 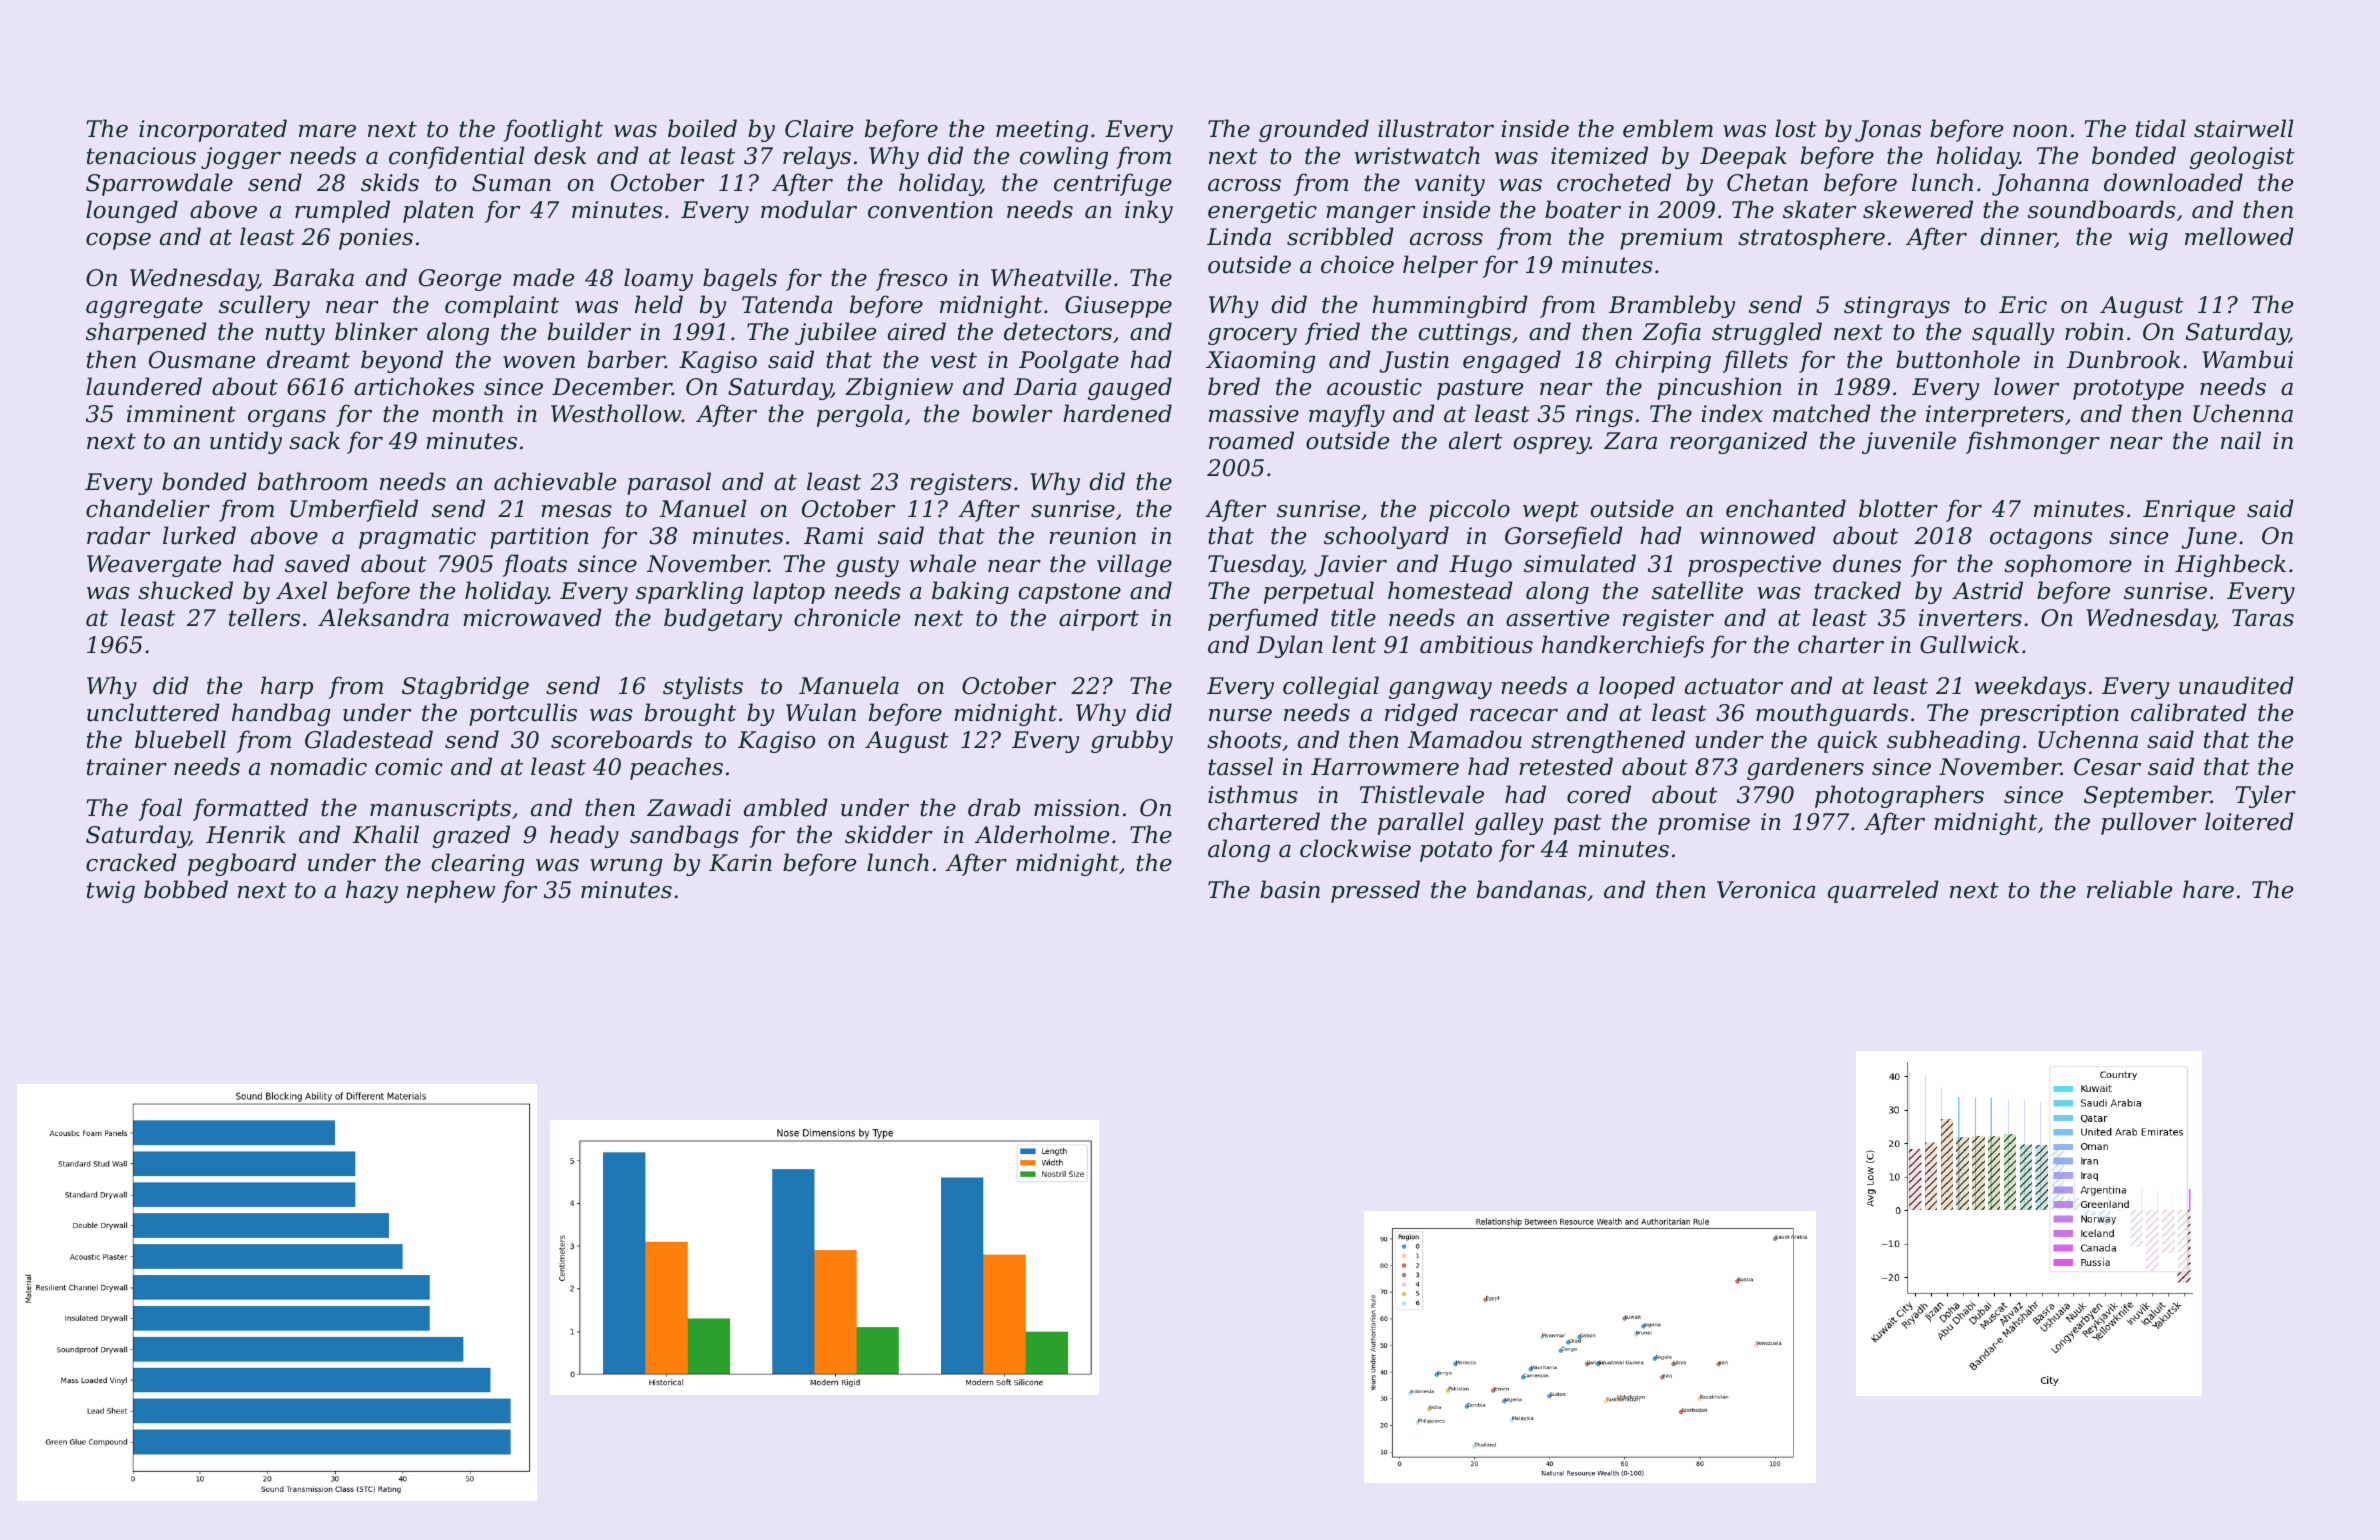 What do you see at coordinates (1440, 266) in the screenshot?
I see `helper` at bounding box center [1440, 266].
